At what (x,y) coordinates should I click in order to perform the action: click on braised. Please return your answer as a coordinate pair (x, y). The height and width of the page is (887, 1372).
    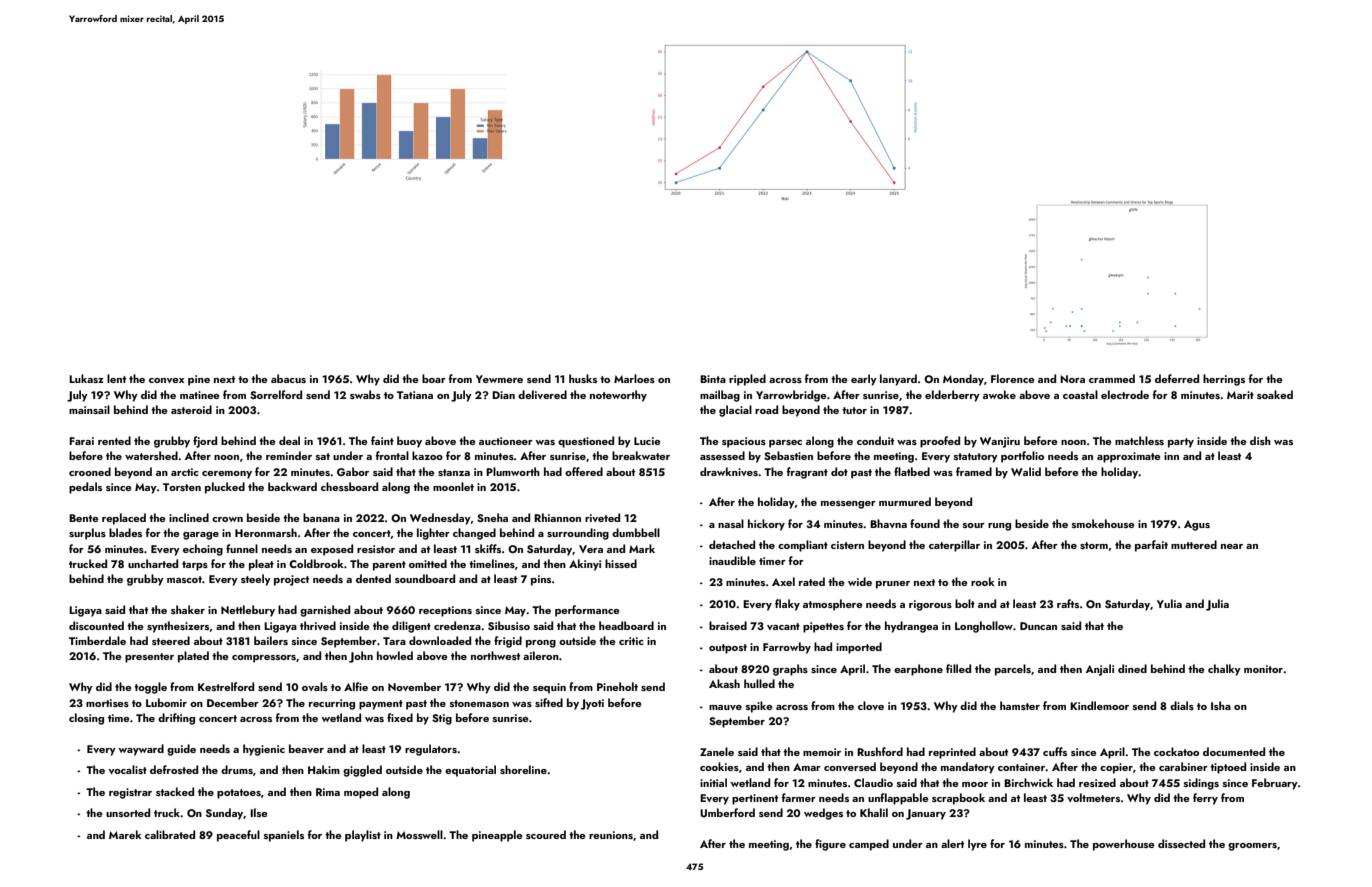
    Looking at the image, I should click on (728, 625).
